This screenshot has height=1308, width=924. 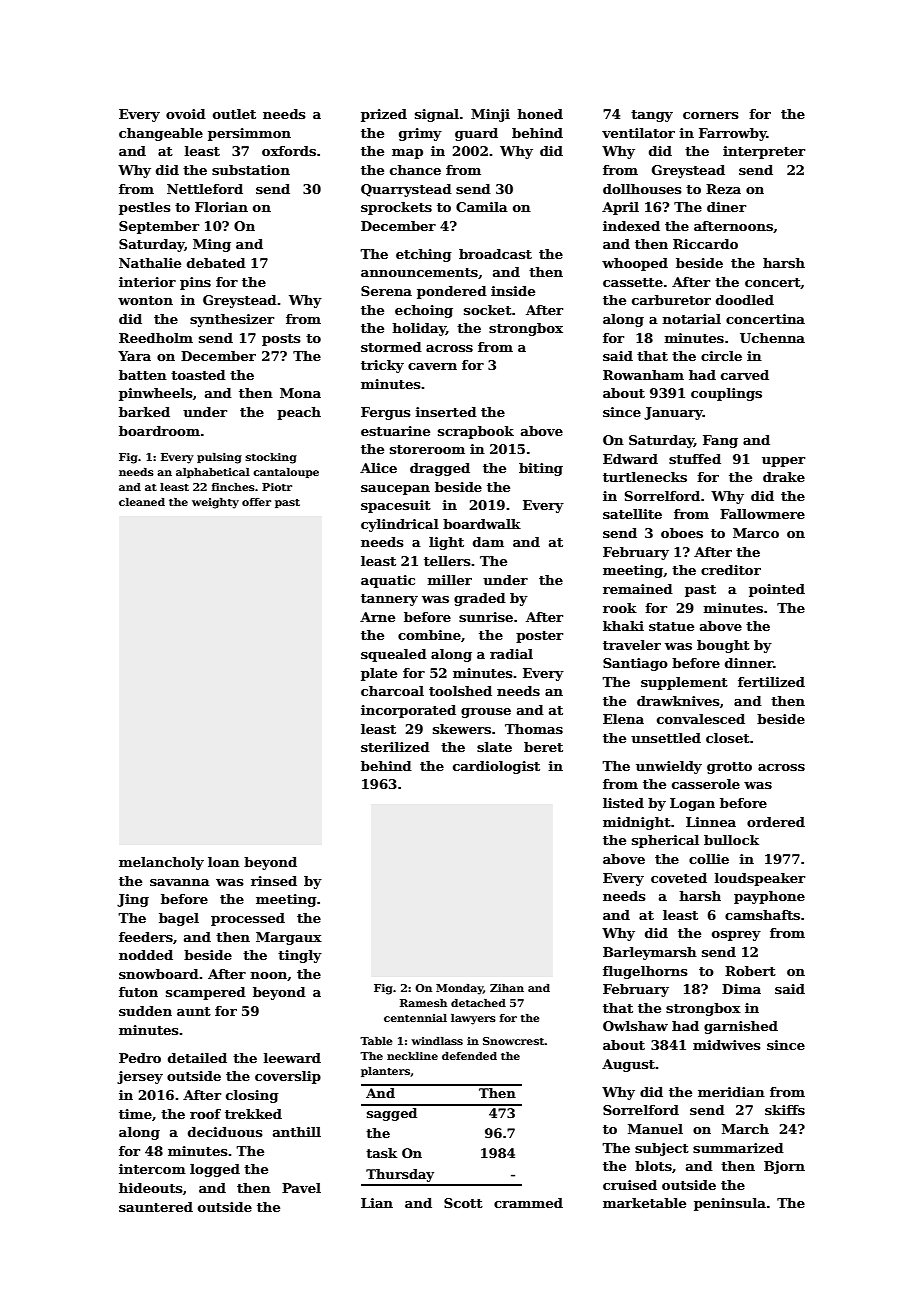 I want to click on snowboard, so click(x=159, y=974).
